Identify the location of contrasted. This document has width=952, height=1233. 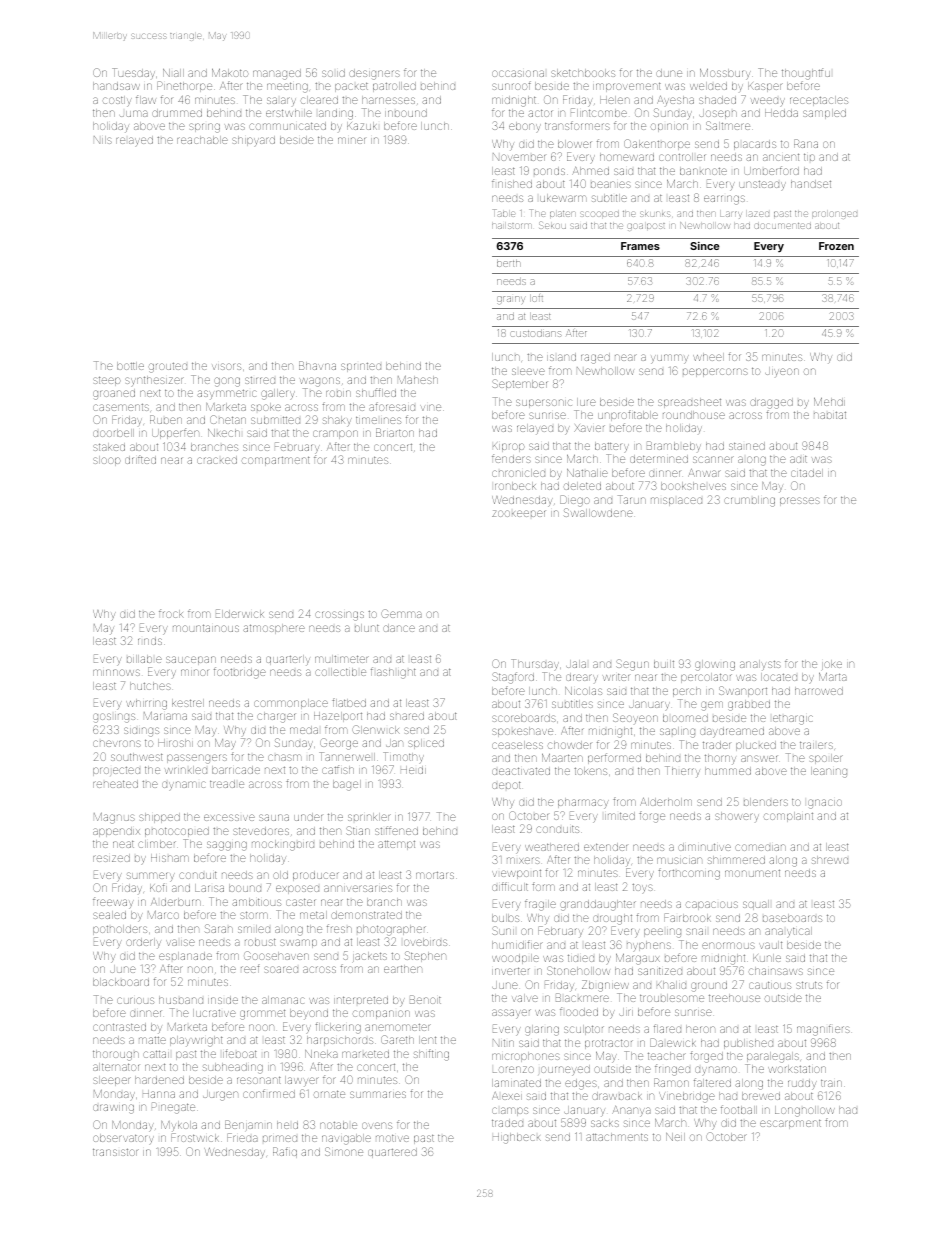
(119, 1027).
